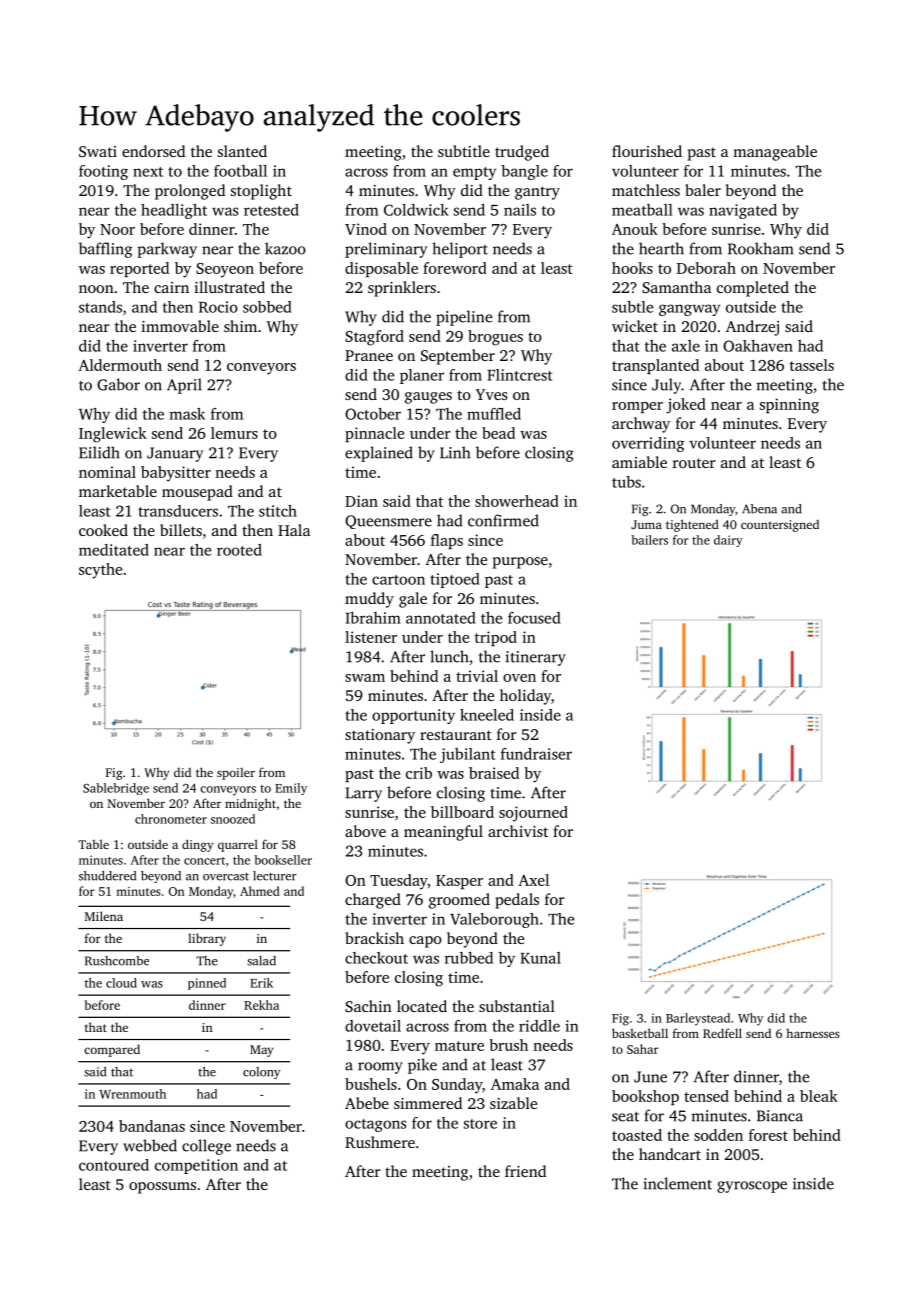 Image resolution: width=924 pixels, height=1308 pixels. What do you see at coordinates (522, 153) in the document?
I see `trudged` at bounding box center [522, 153].
